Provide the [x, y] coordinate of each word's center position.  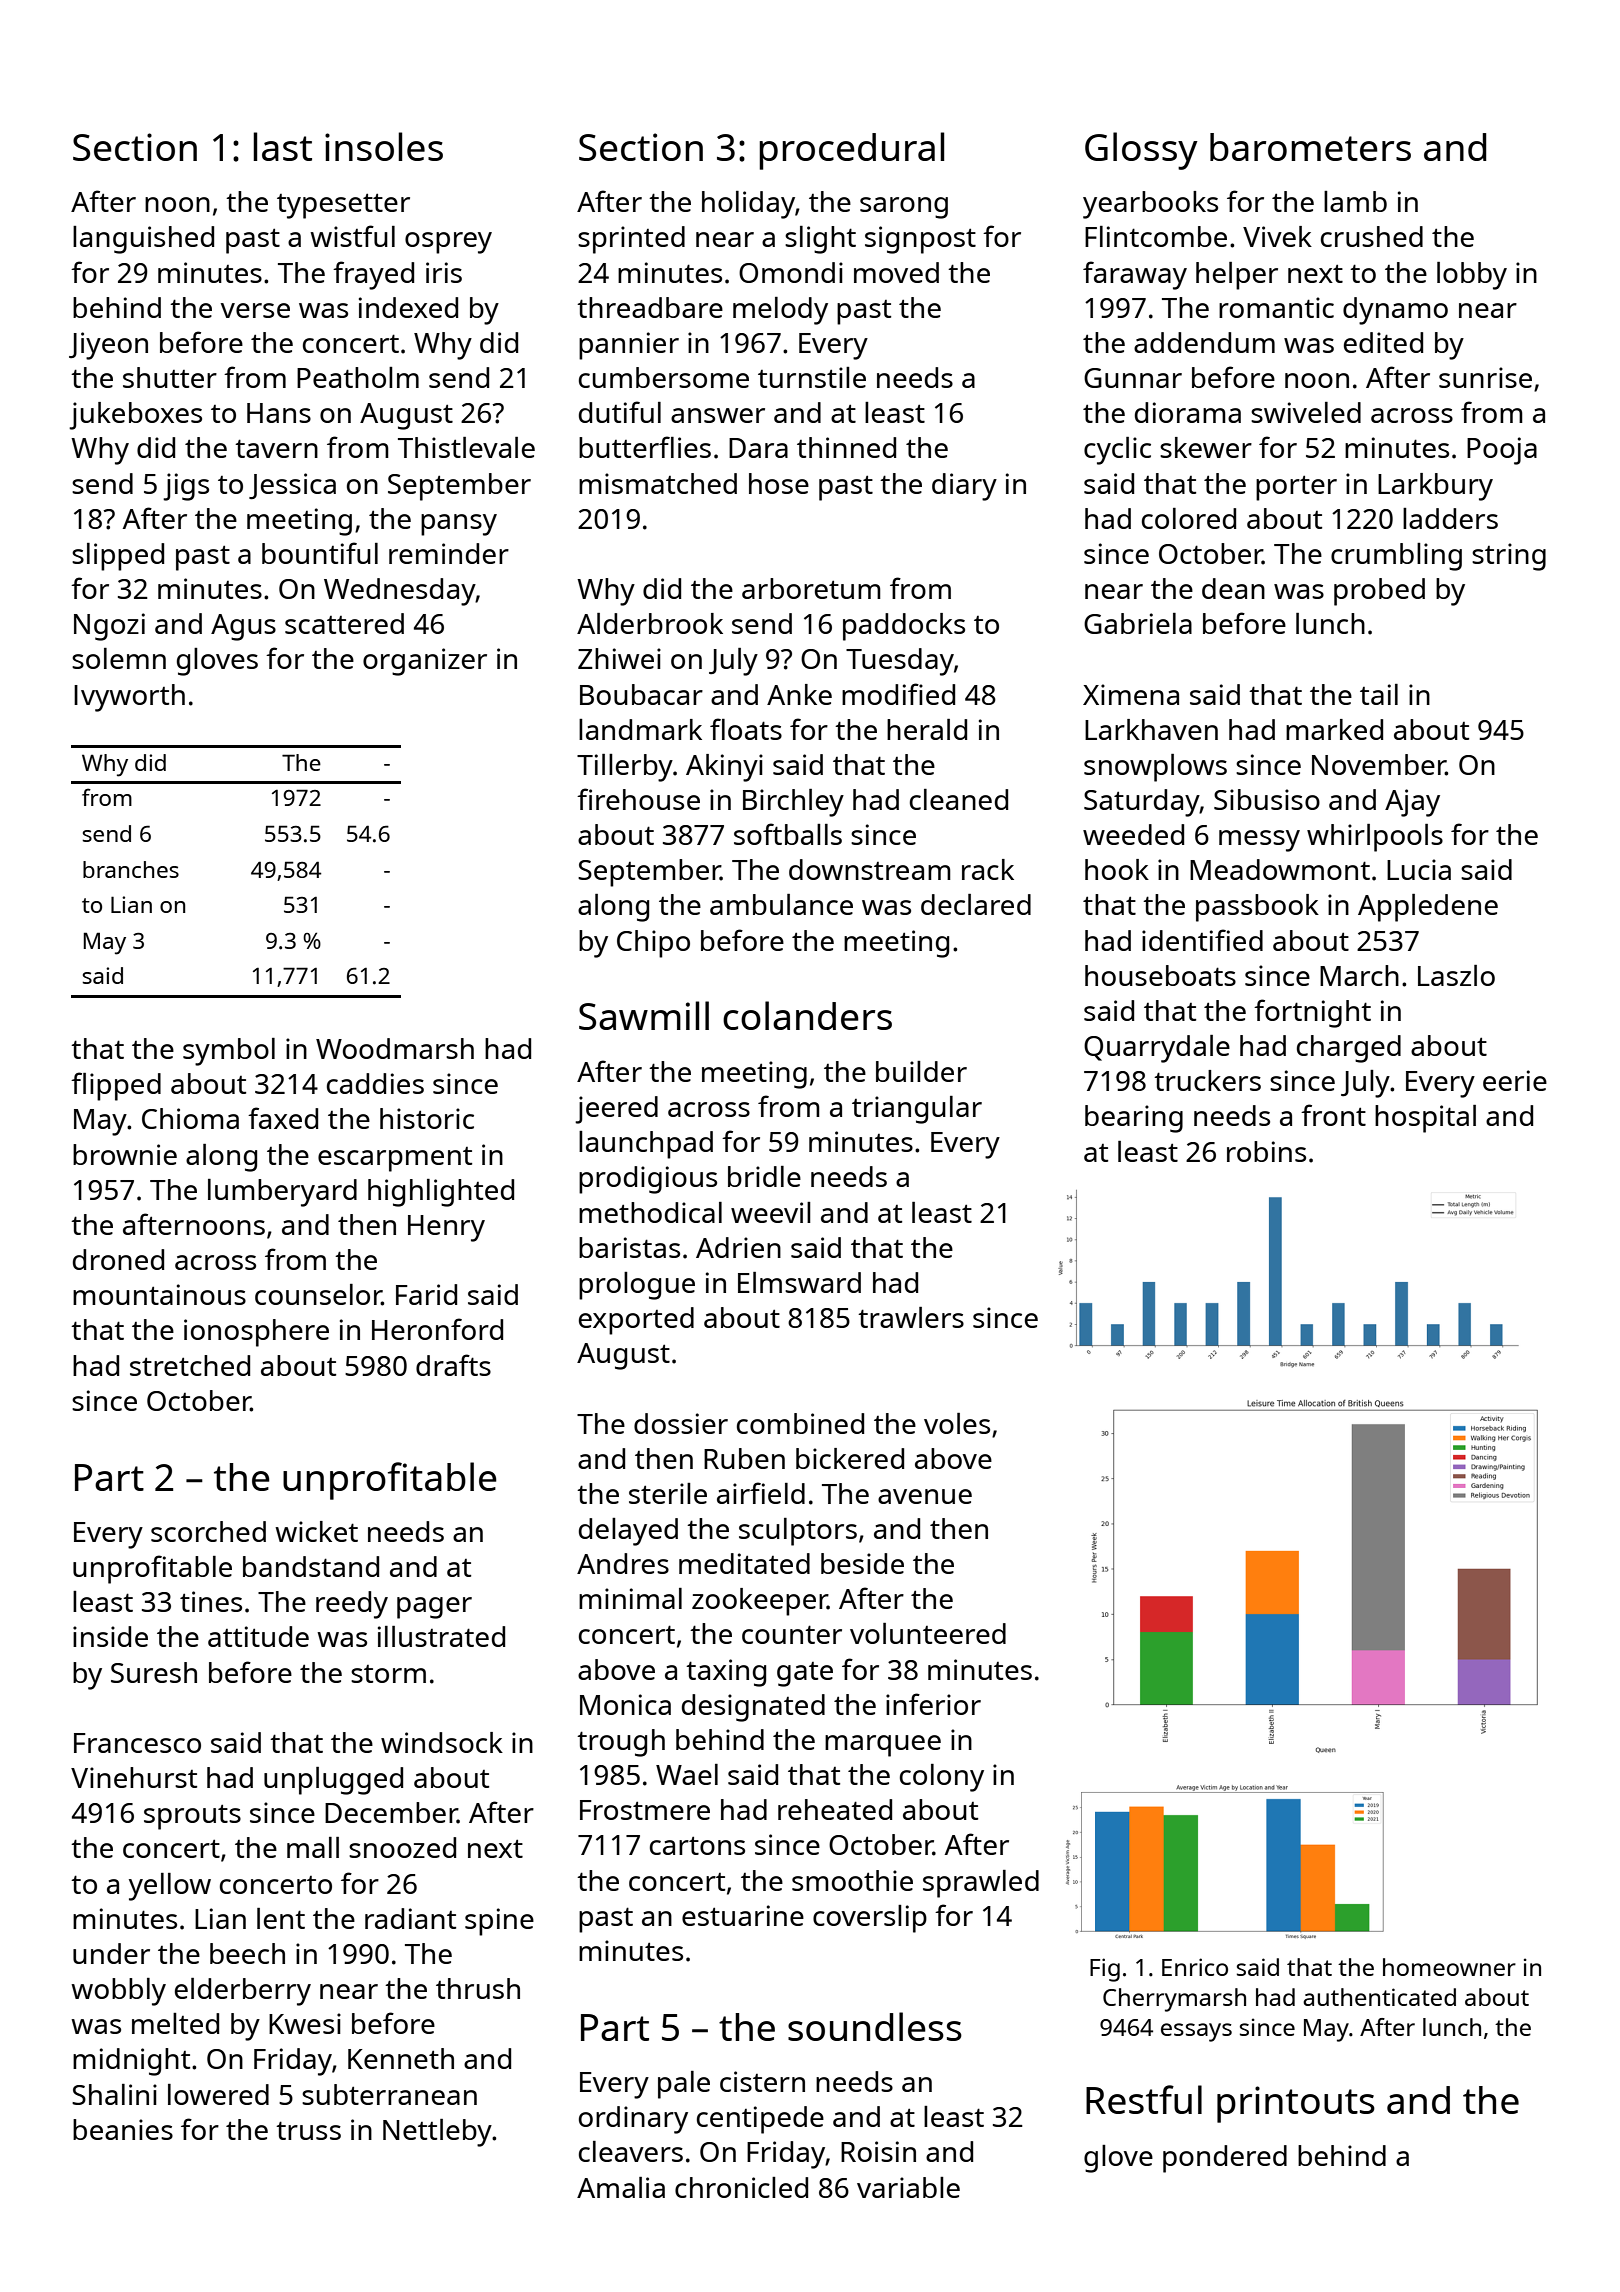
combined [800, 1423]
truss [308, 2130]
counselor [318, 1294]
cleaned [959, 799]
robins [1266, 1151]
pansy [459, 525]
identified [1202, 940]
